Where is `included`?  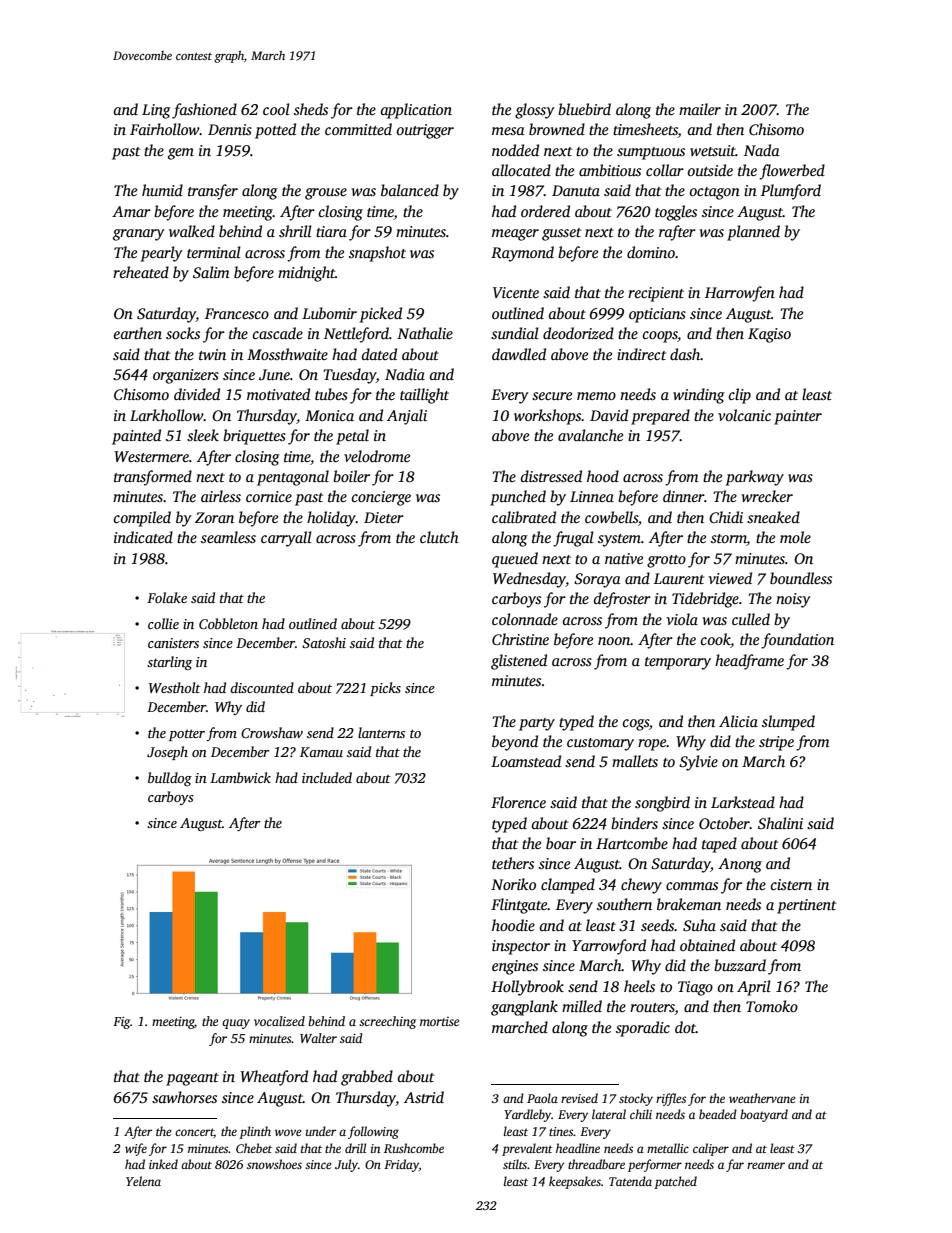 included is located at coordinates (327, 777).
